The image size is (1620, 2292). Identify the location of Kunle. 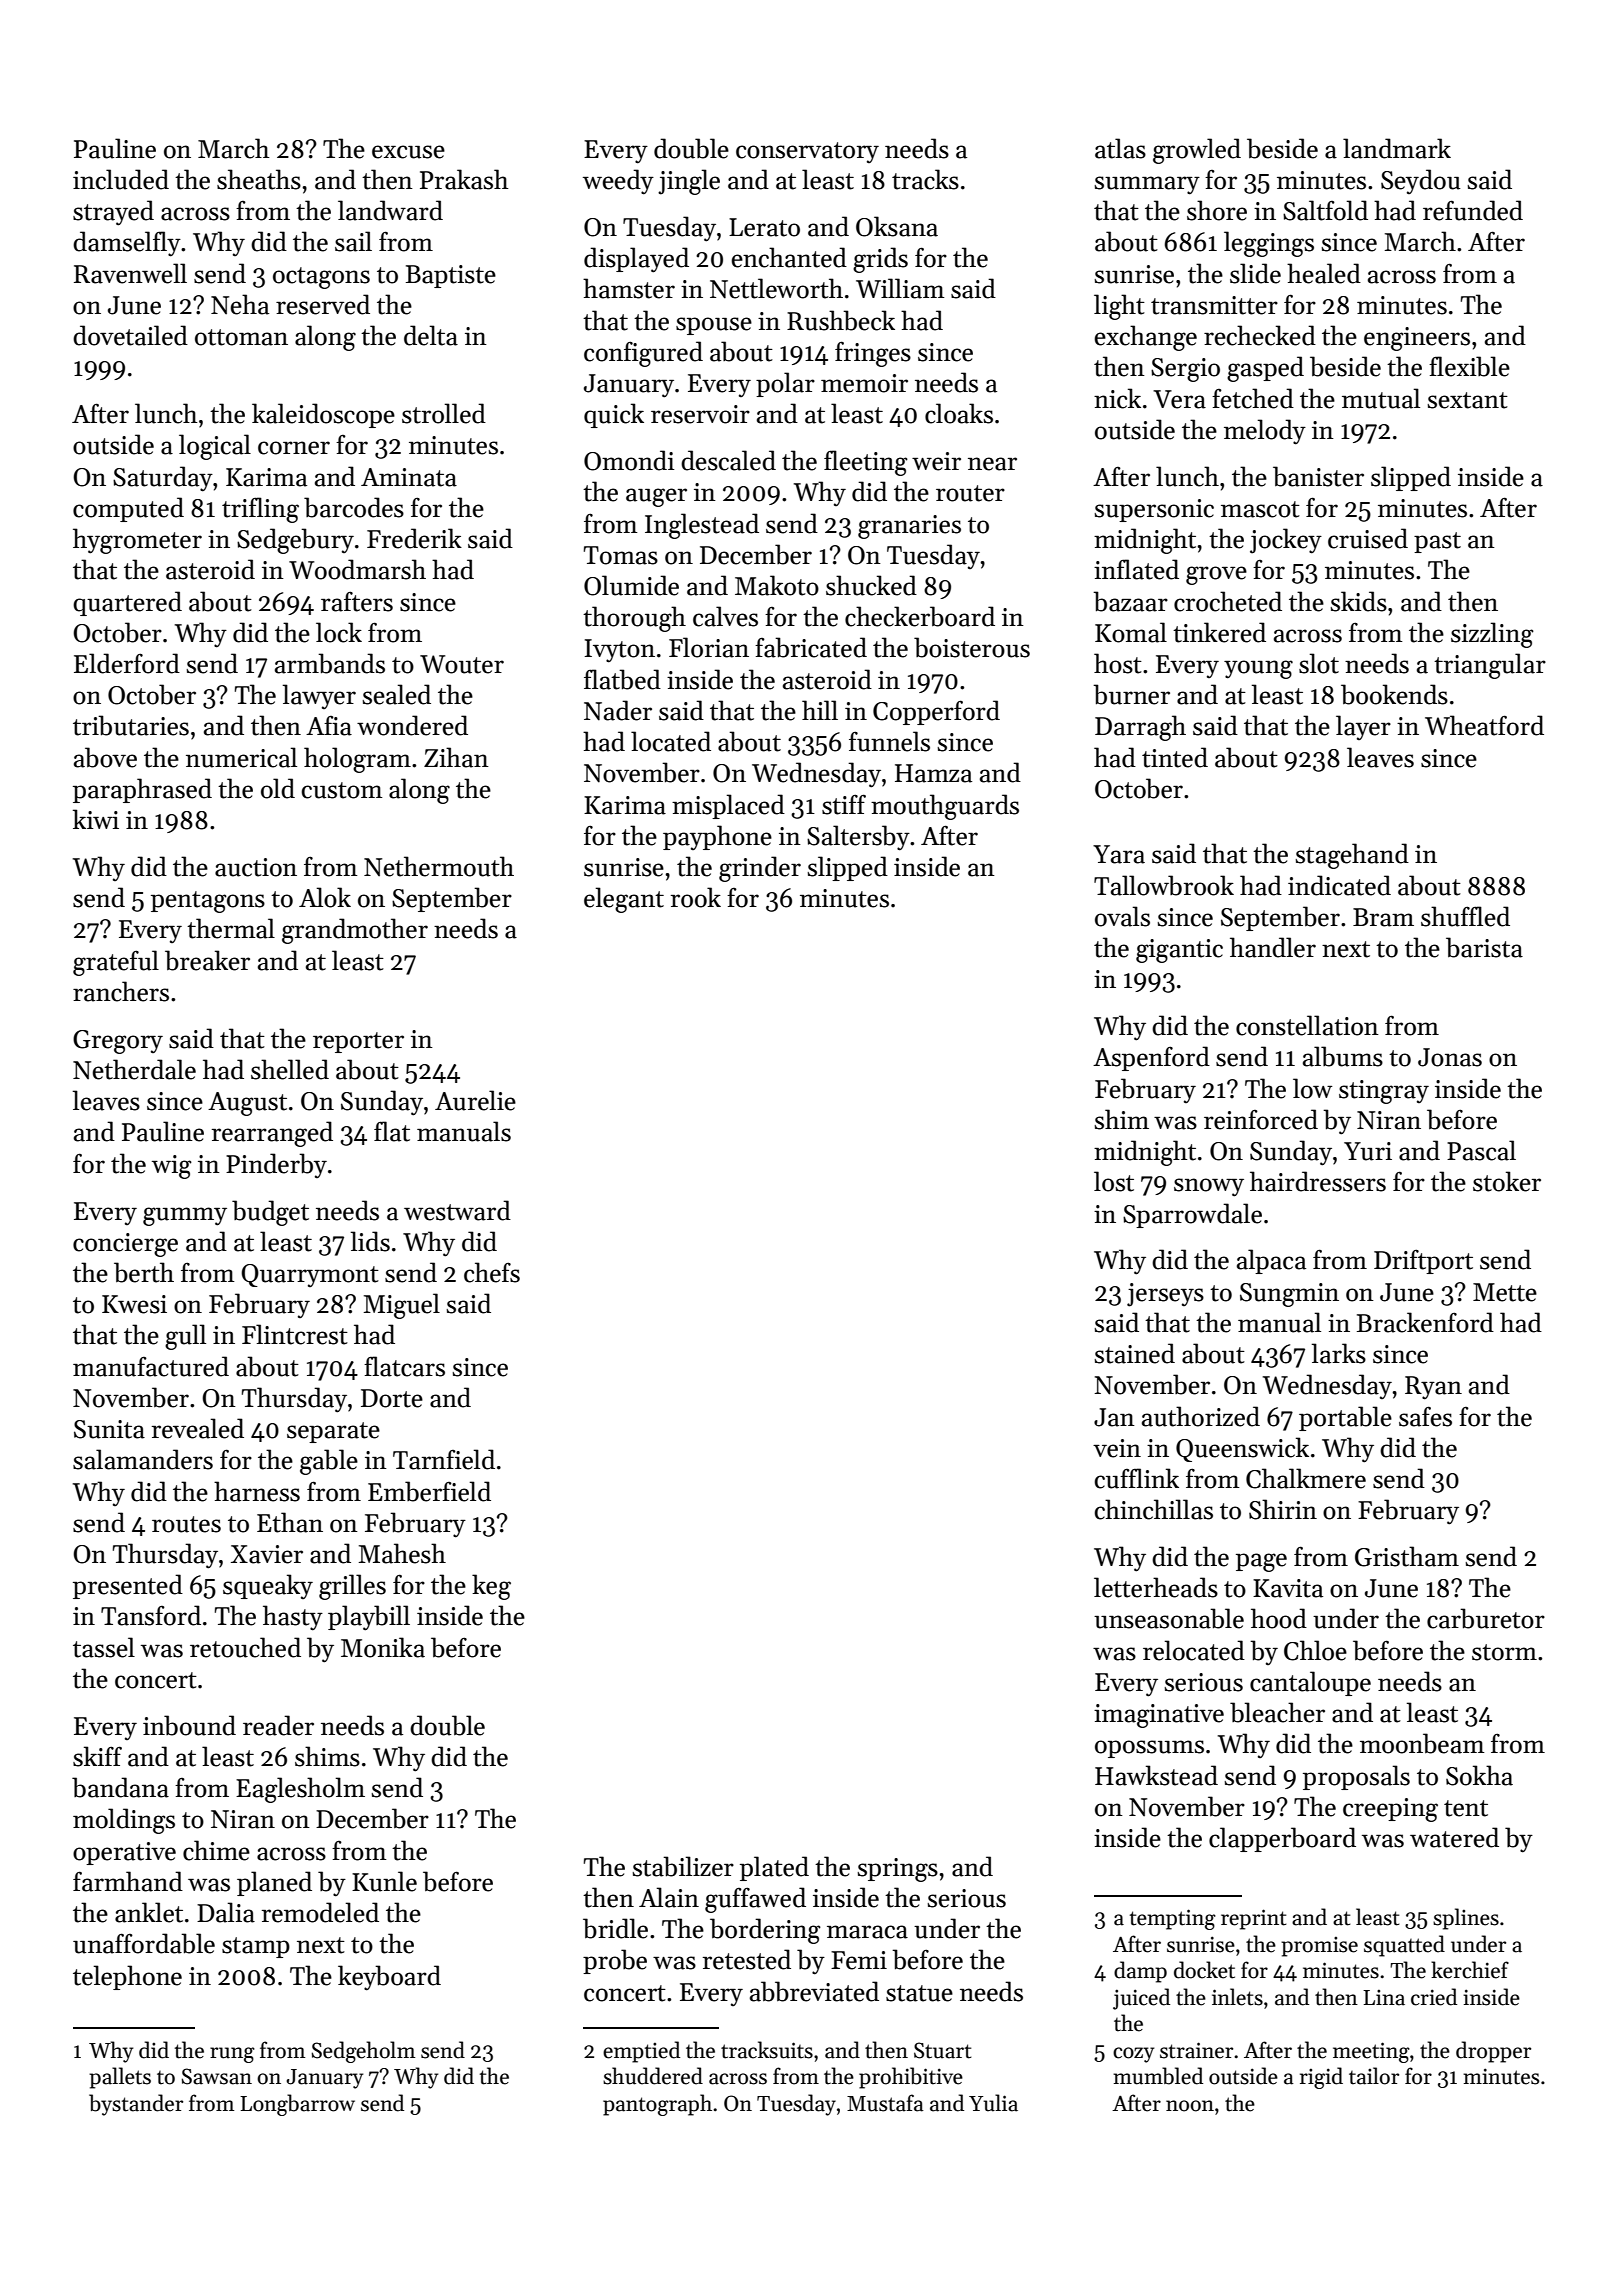
(384, 1881).
